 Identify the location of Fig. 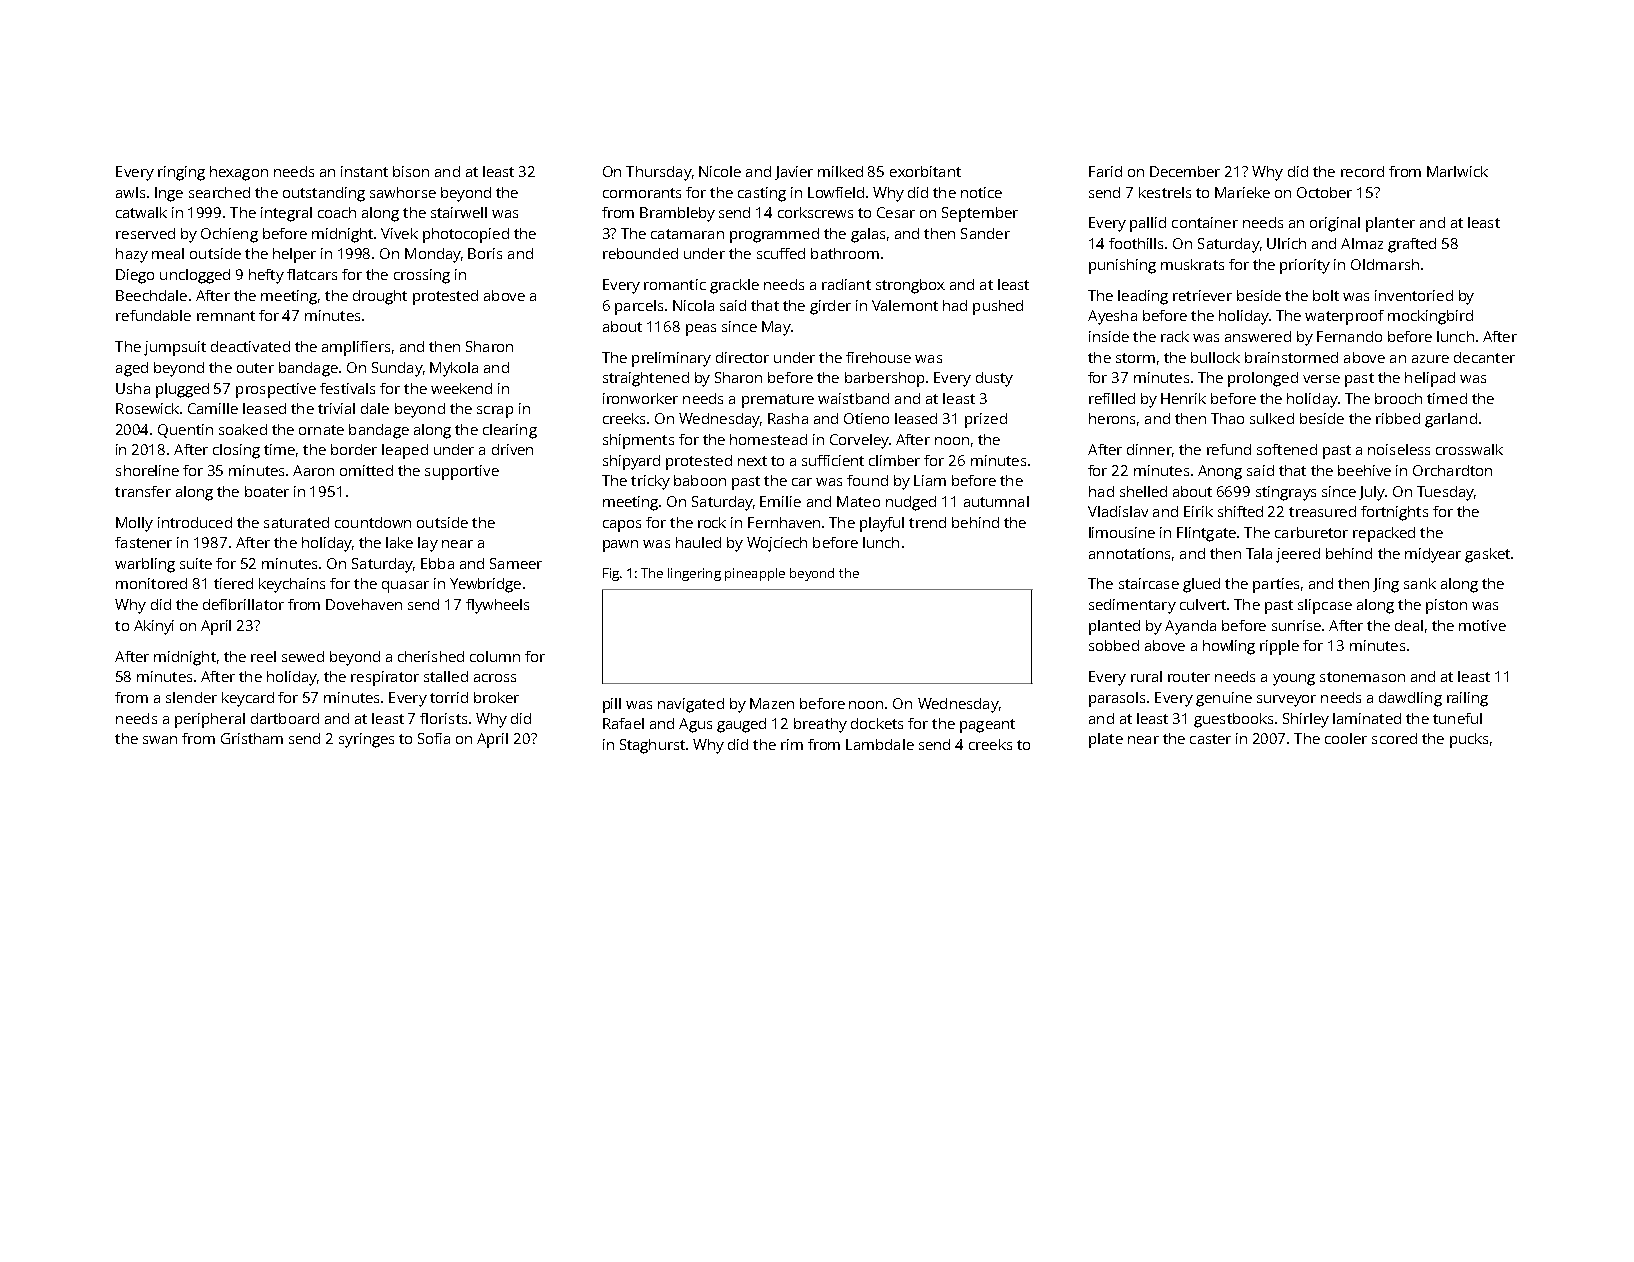
(611, 574).
